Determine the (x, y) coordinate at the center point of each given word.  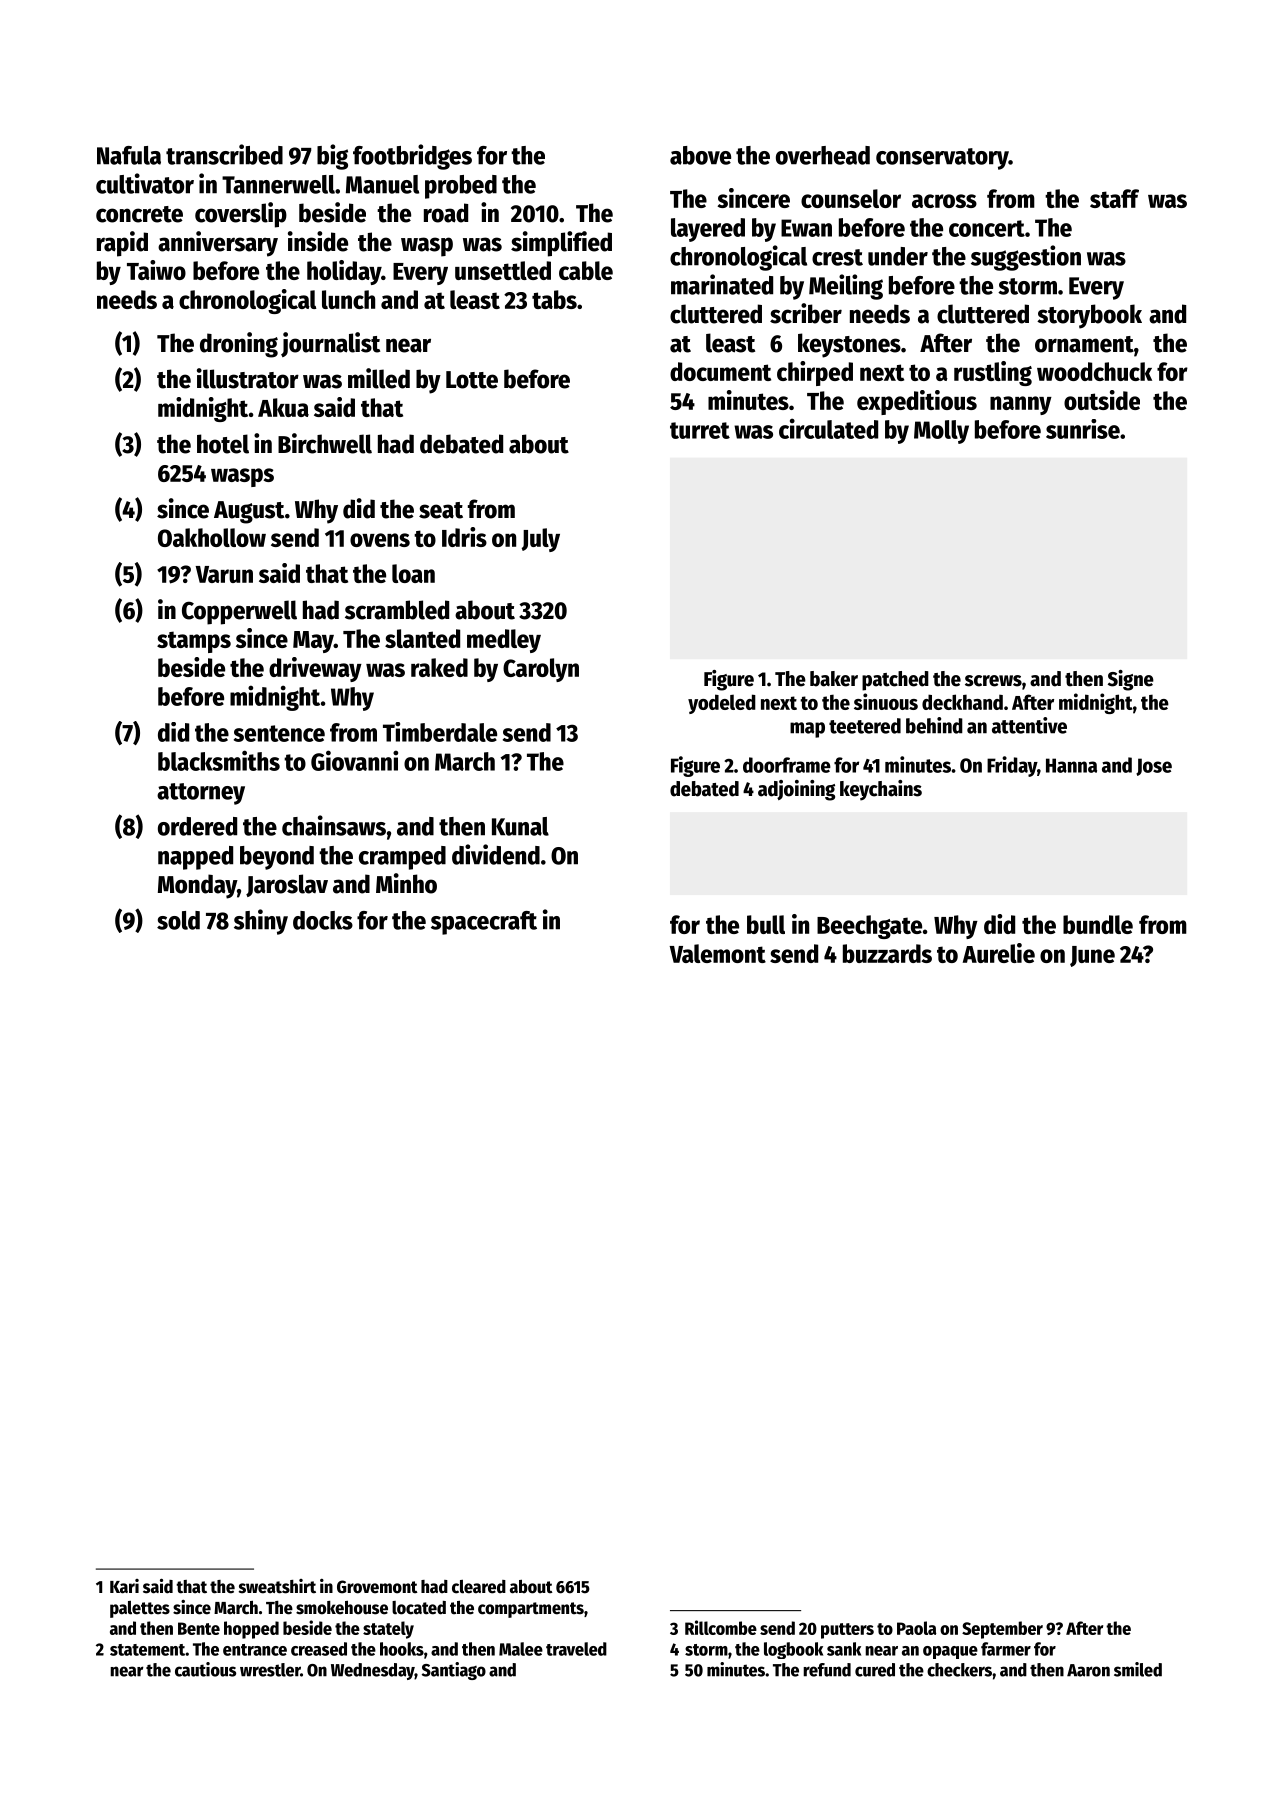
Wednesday (373, 1671)
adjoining (796, 790)
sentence (279, 733)
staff (1114, 198)
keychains (881, 790)
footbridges (412, 157)
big (332, 157)
